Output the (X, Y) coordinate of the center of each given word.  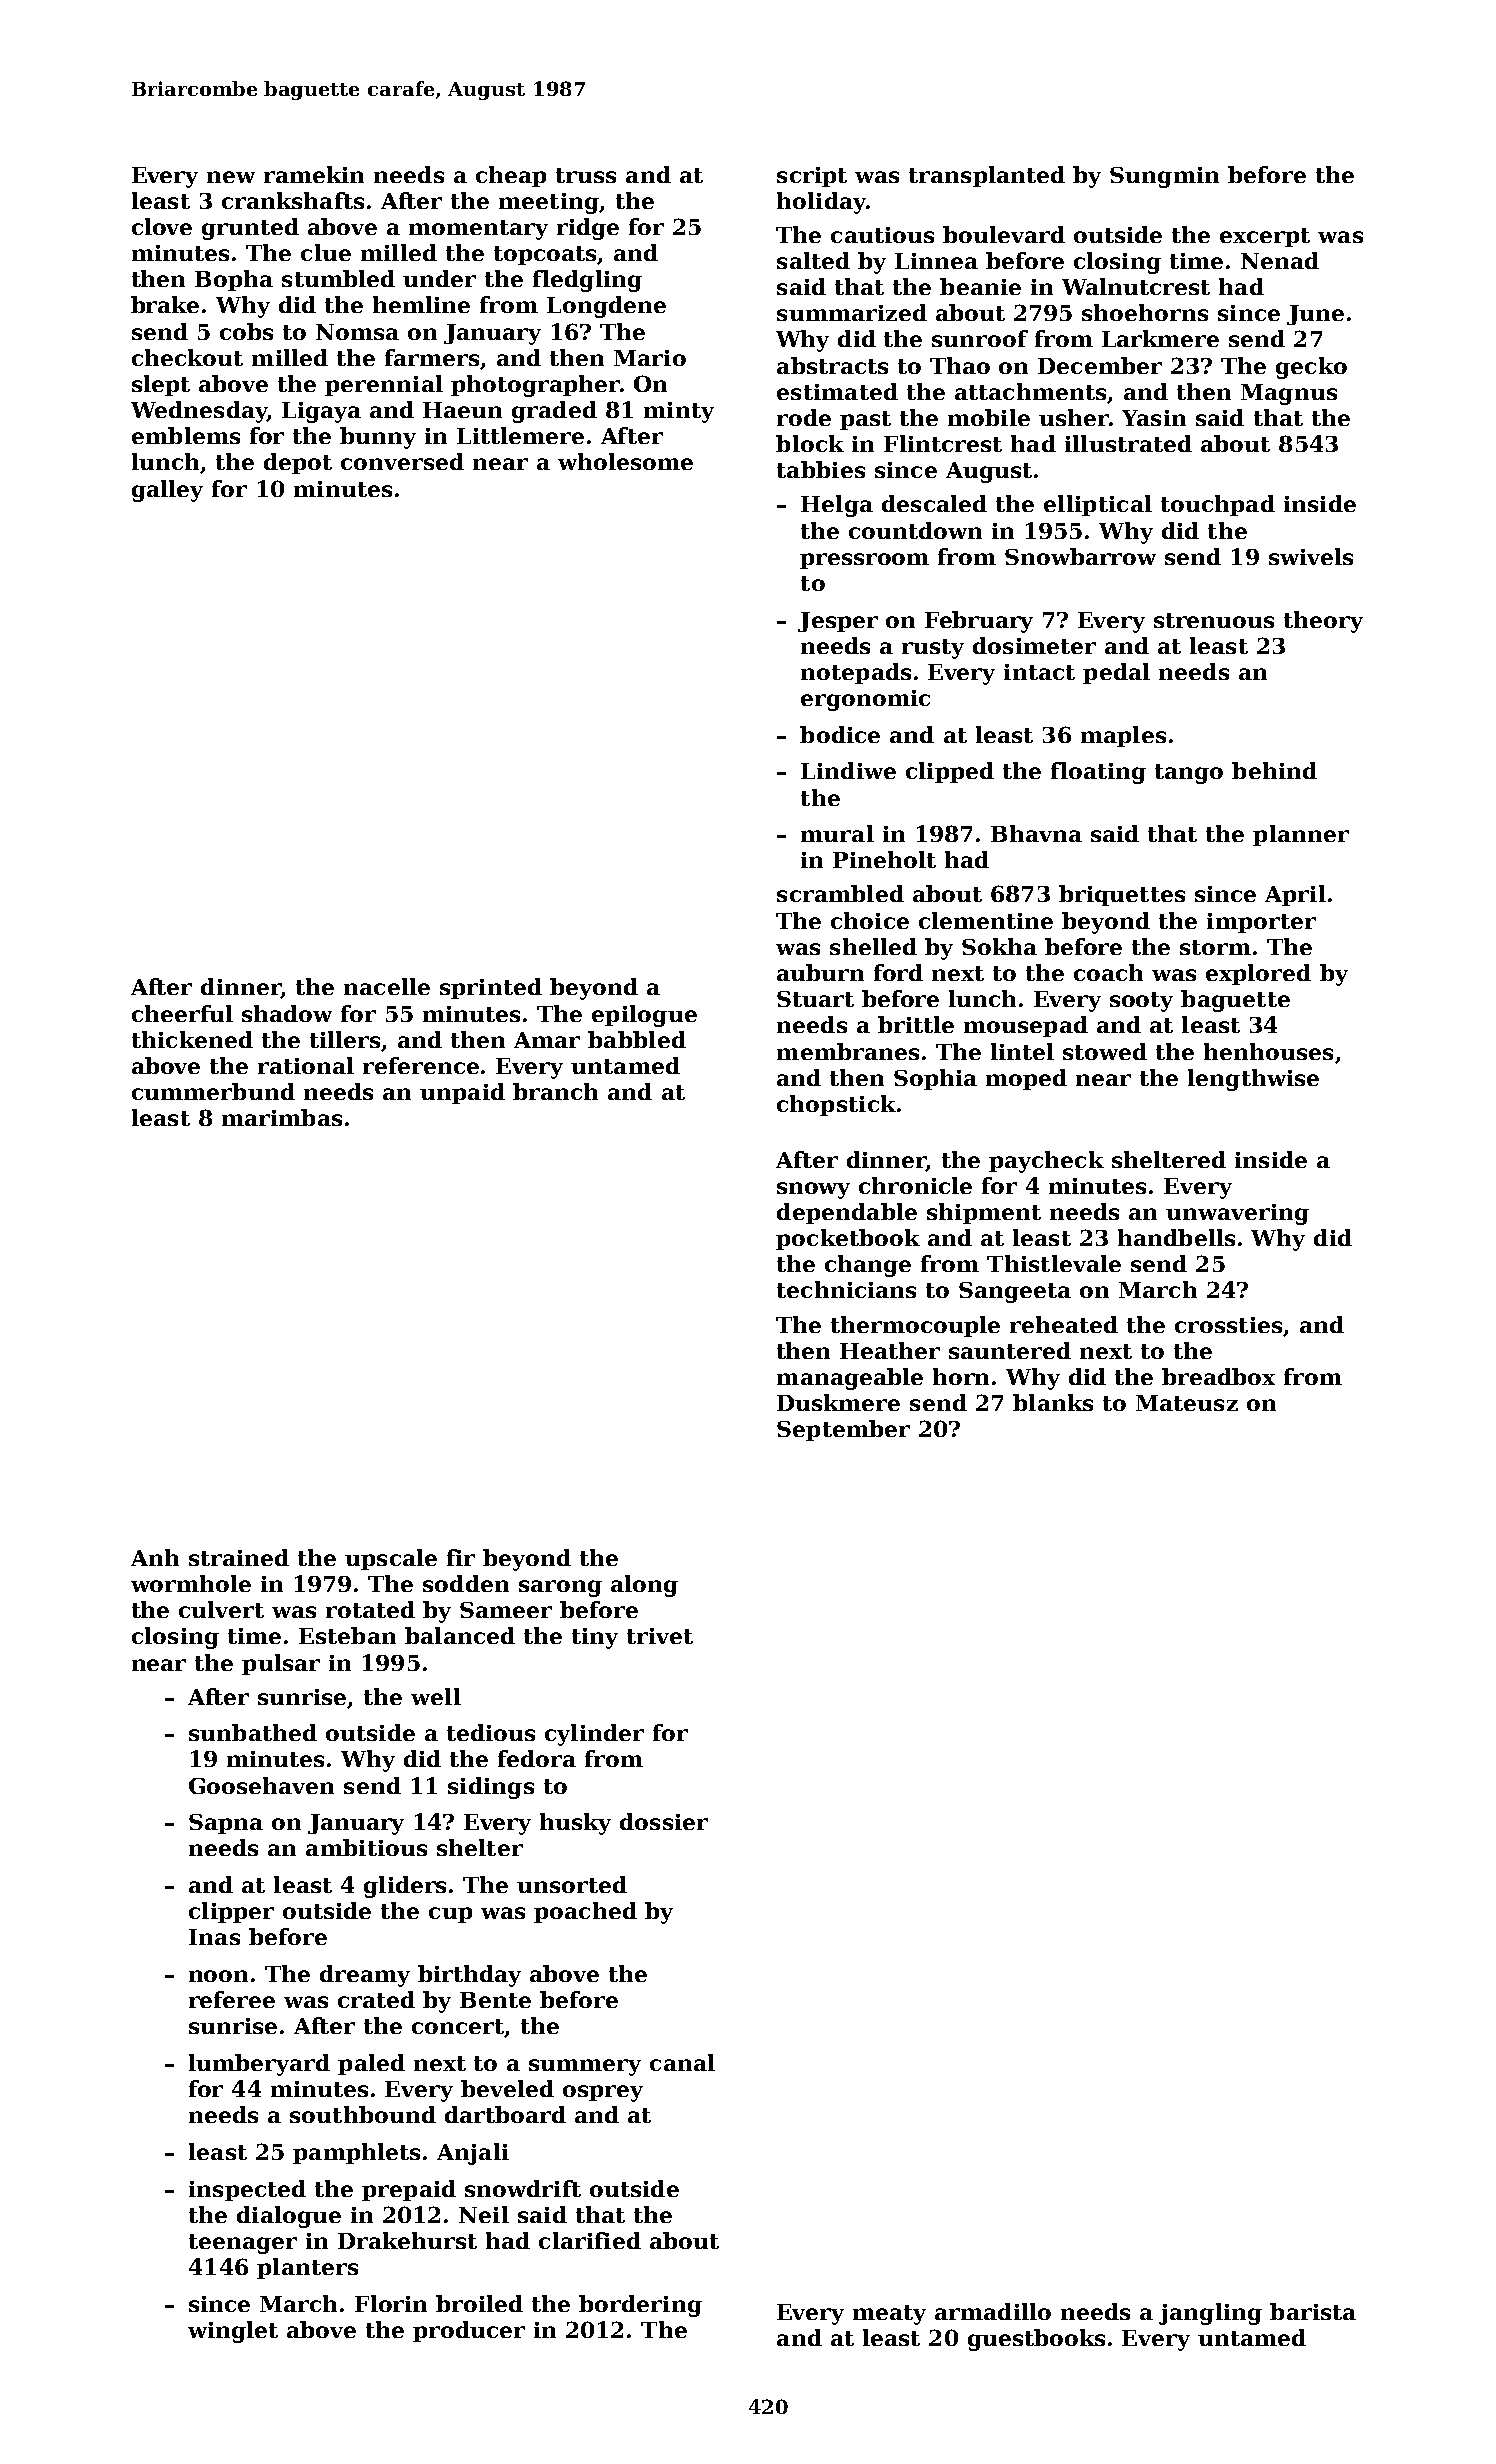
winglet (233, 2332)
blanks (1053, 1402)
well (436, 1696)
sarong (560, 1588)
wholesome (625, 461)
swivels (1311, 556)
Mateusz (1187, 1403)
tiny (595, 1638)
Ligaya (321, 412)
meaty (889, 2315)
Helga (837, 506)
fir (461, 1557)
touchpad (1218, 505)
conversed (402, 461)
